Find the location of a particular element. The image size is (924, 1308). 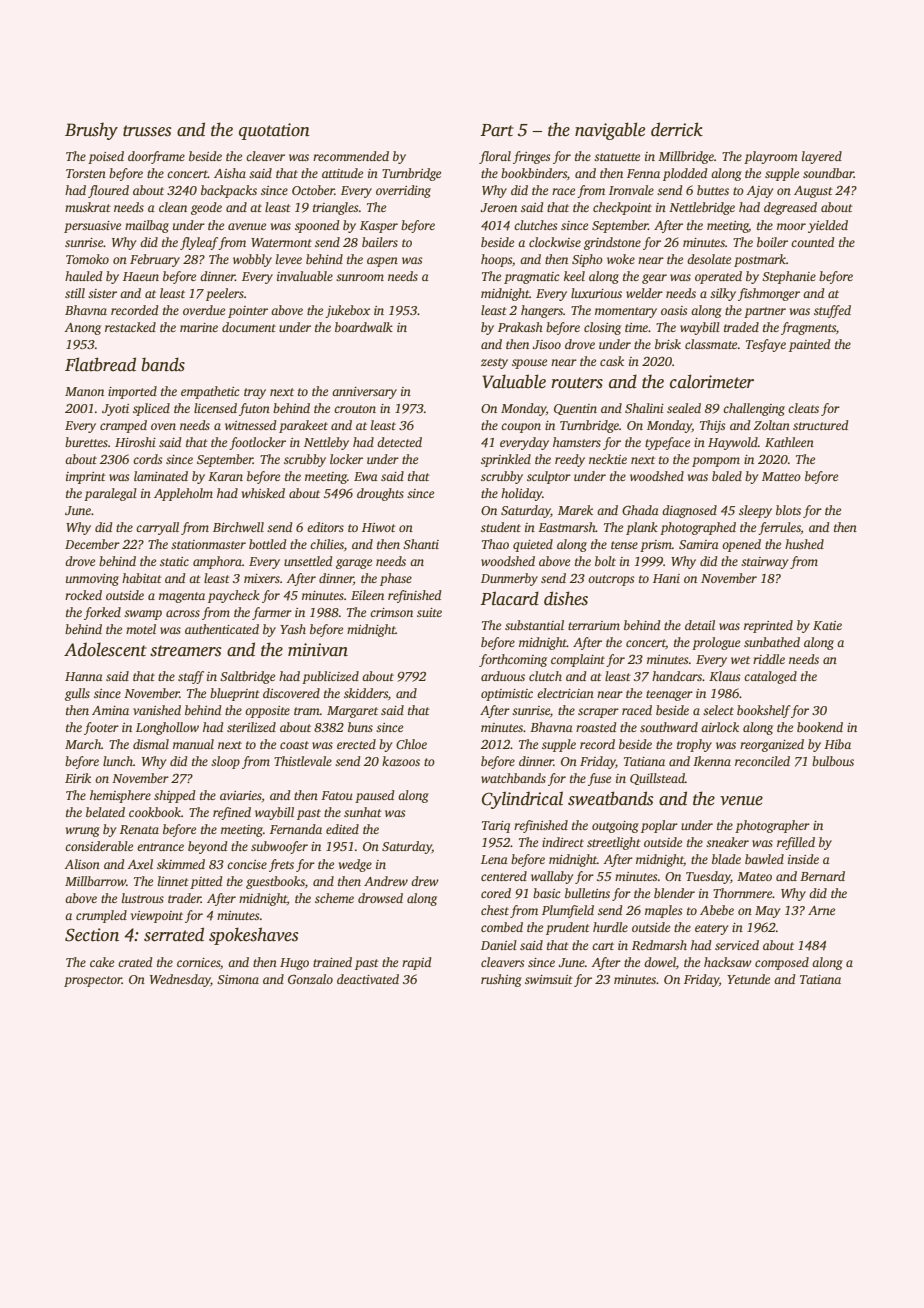

plank is located at coordinates (642, 528).
